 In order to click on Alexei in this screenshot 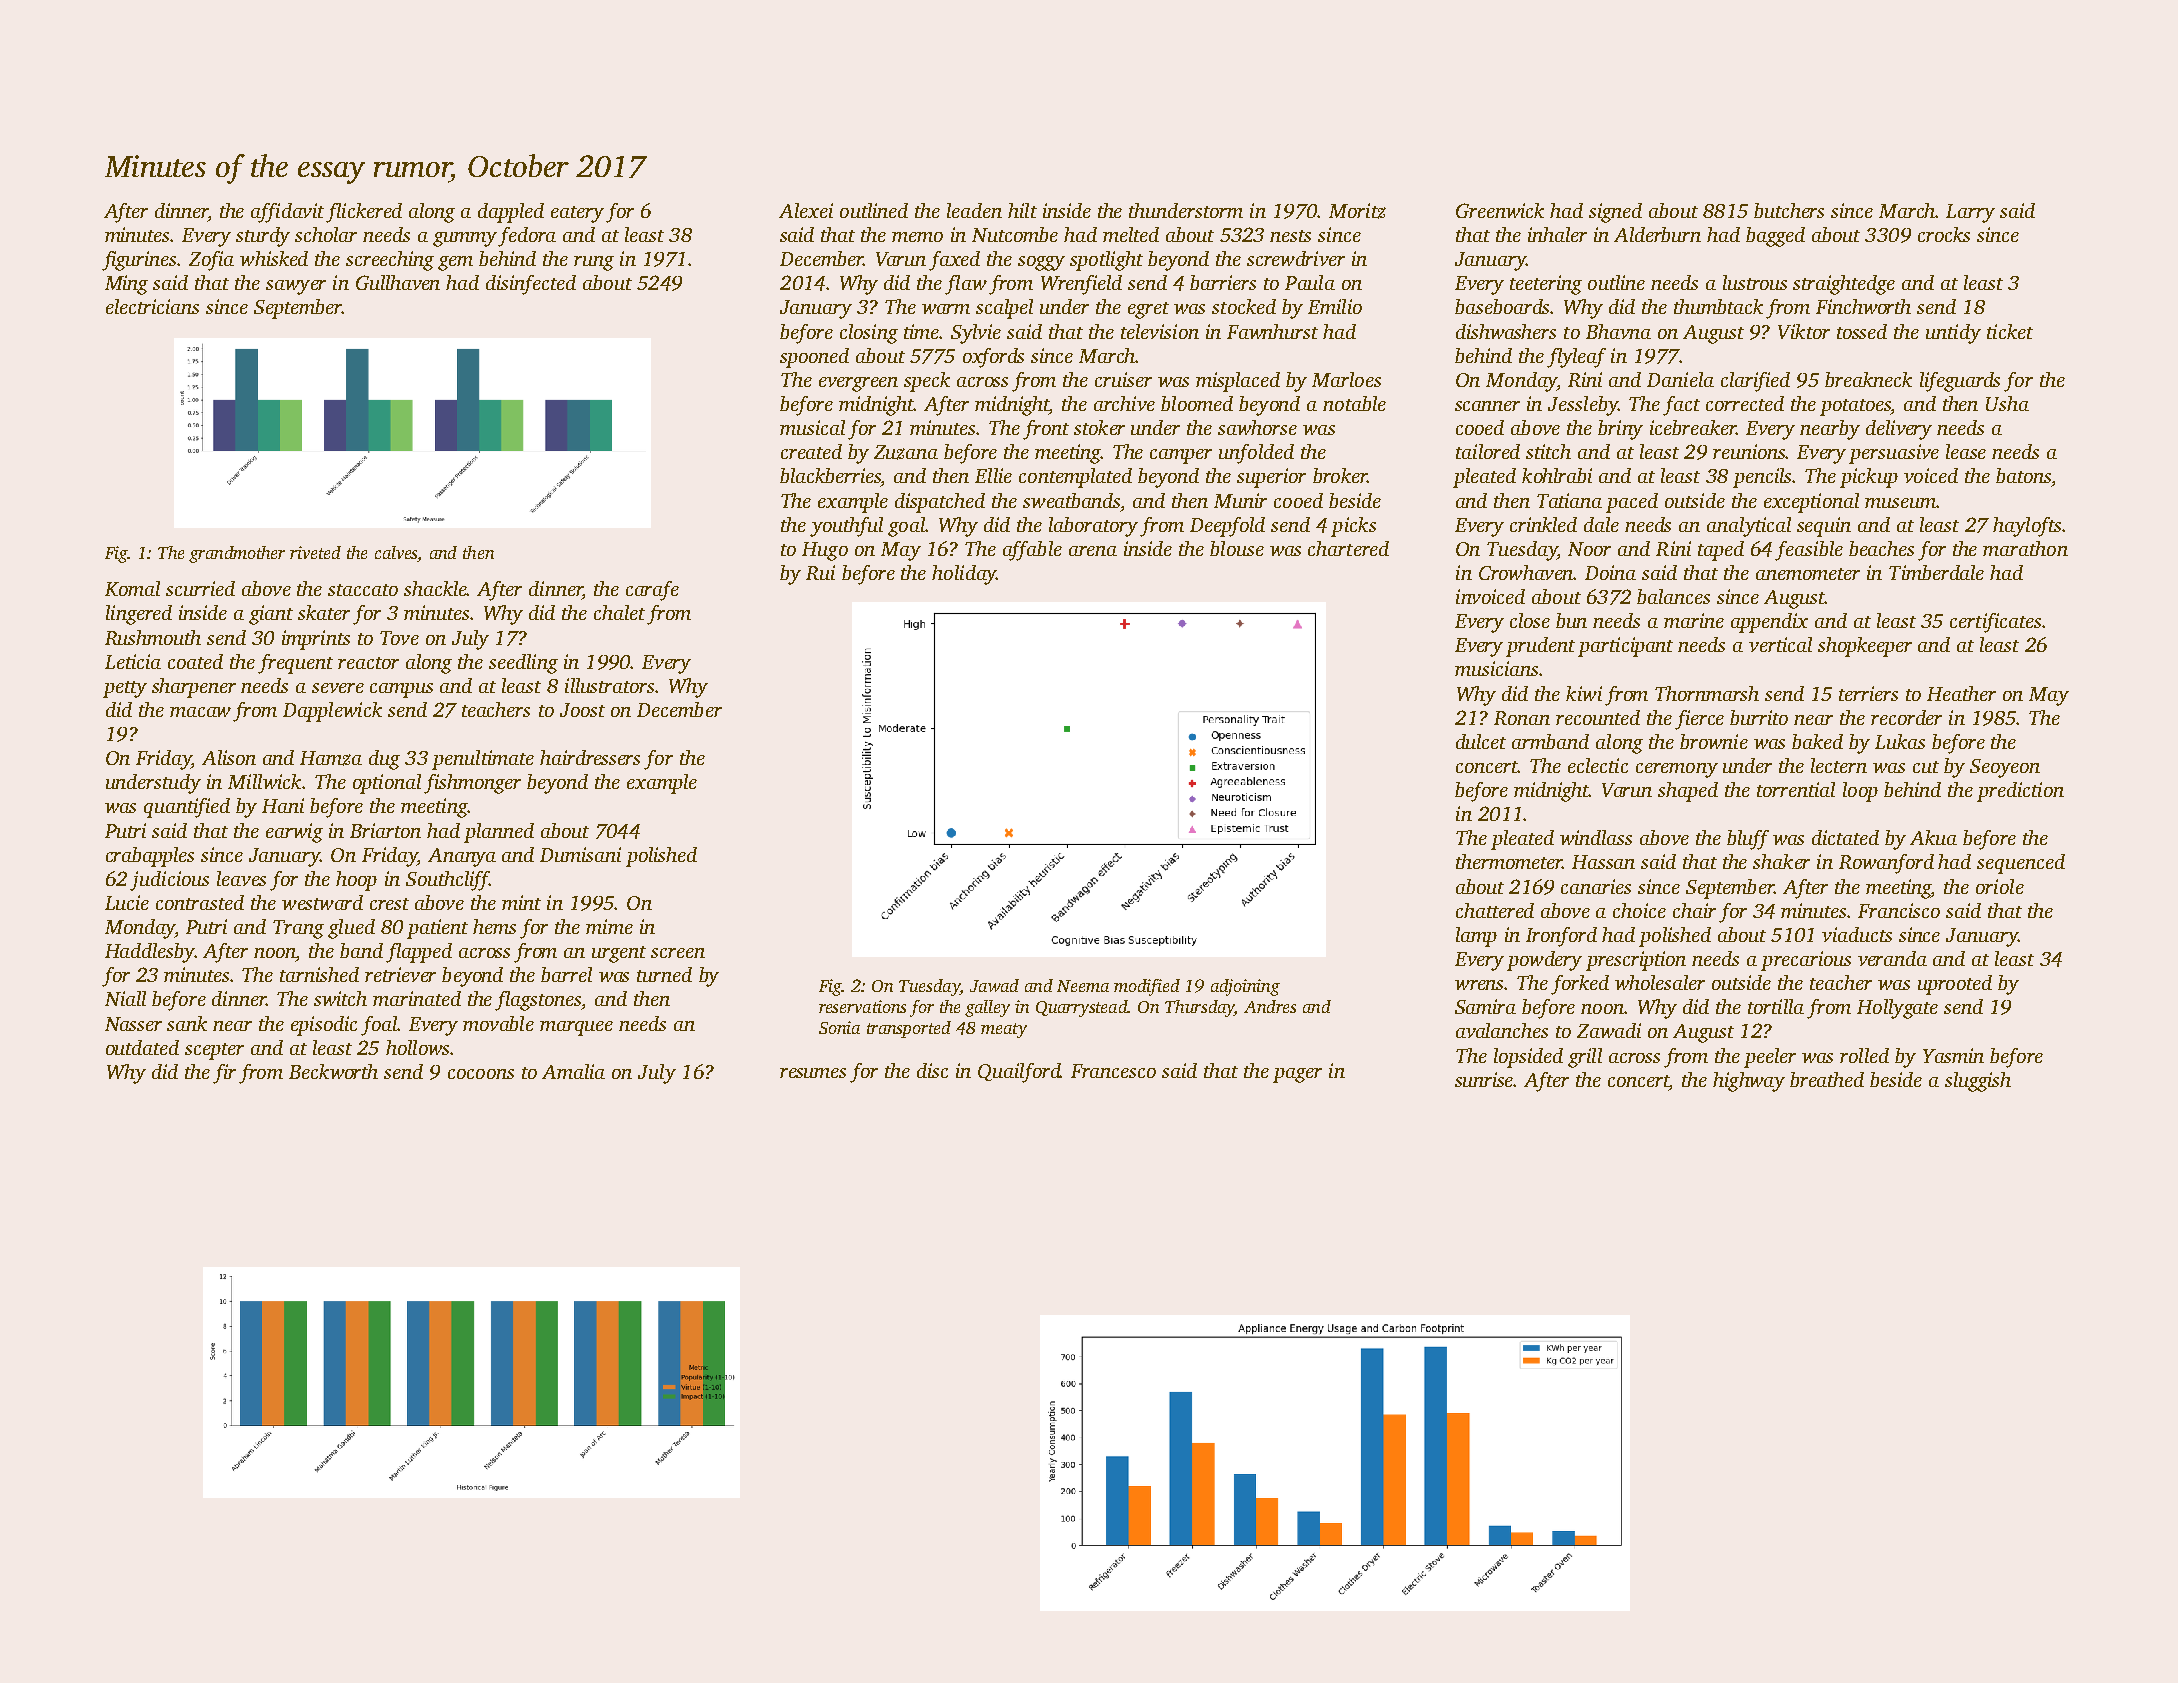, I will do `click(806, 210)`.
